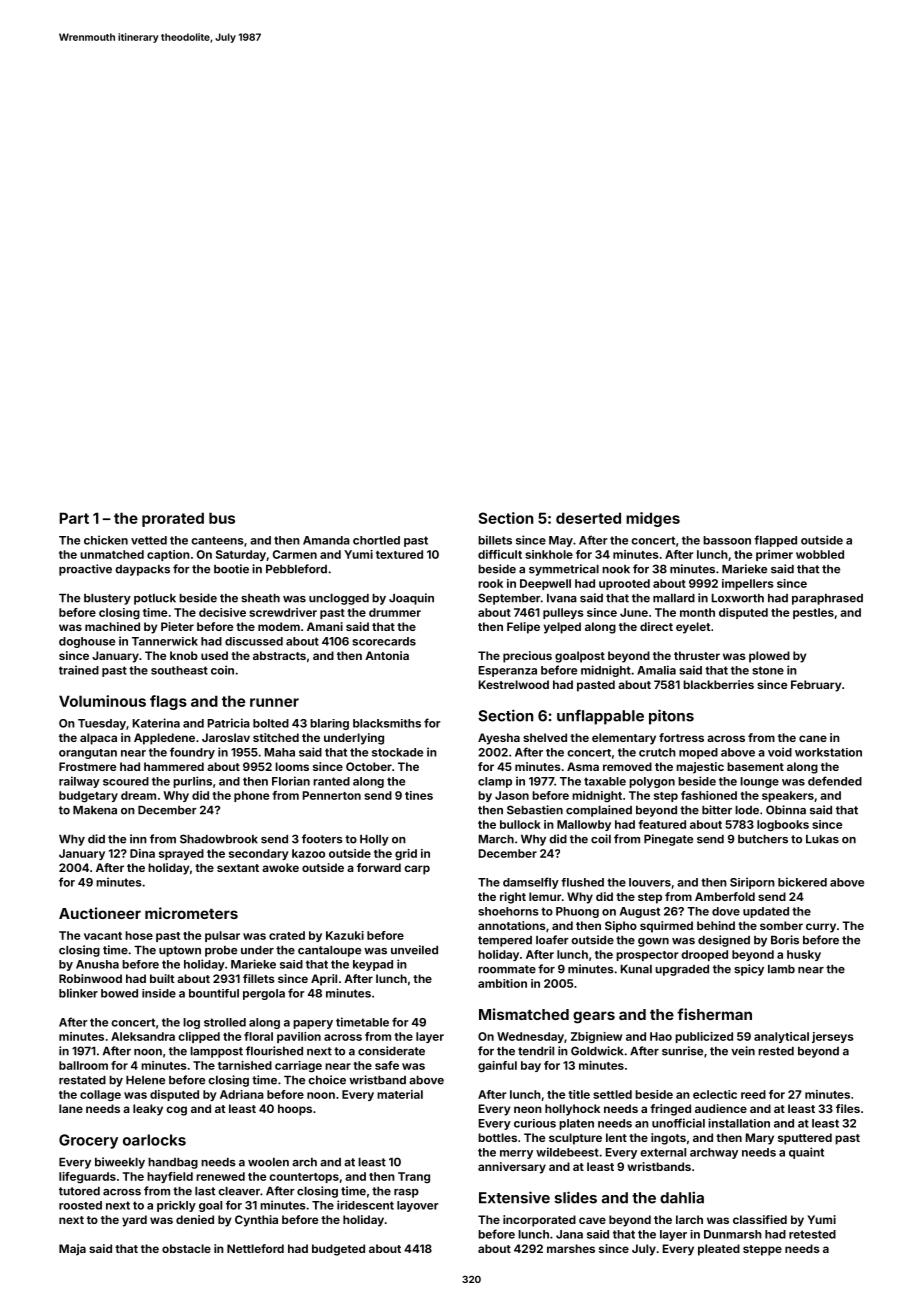 Image resolution: width=924 pixels, height=1308 pixels. What do you see at coordinates (806, 1153) in the screenshot?
I see `quaint` at bounding box center [806, 1153].
